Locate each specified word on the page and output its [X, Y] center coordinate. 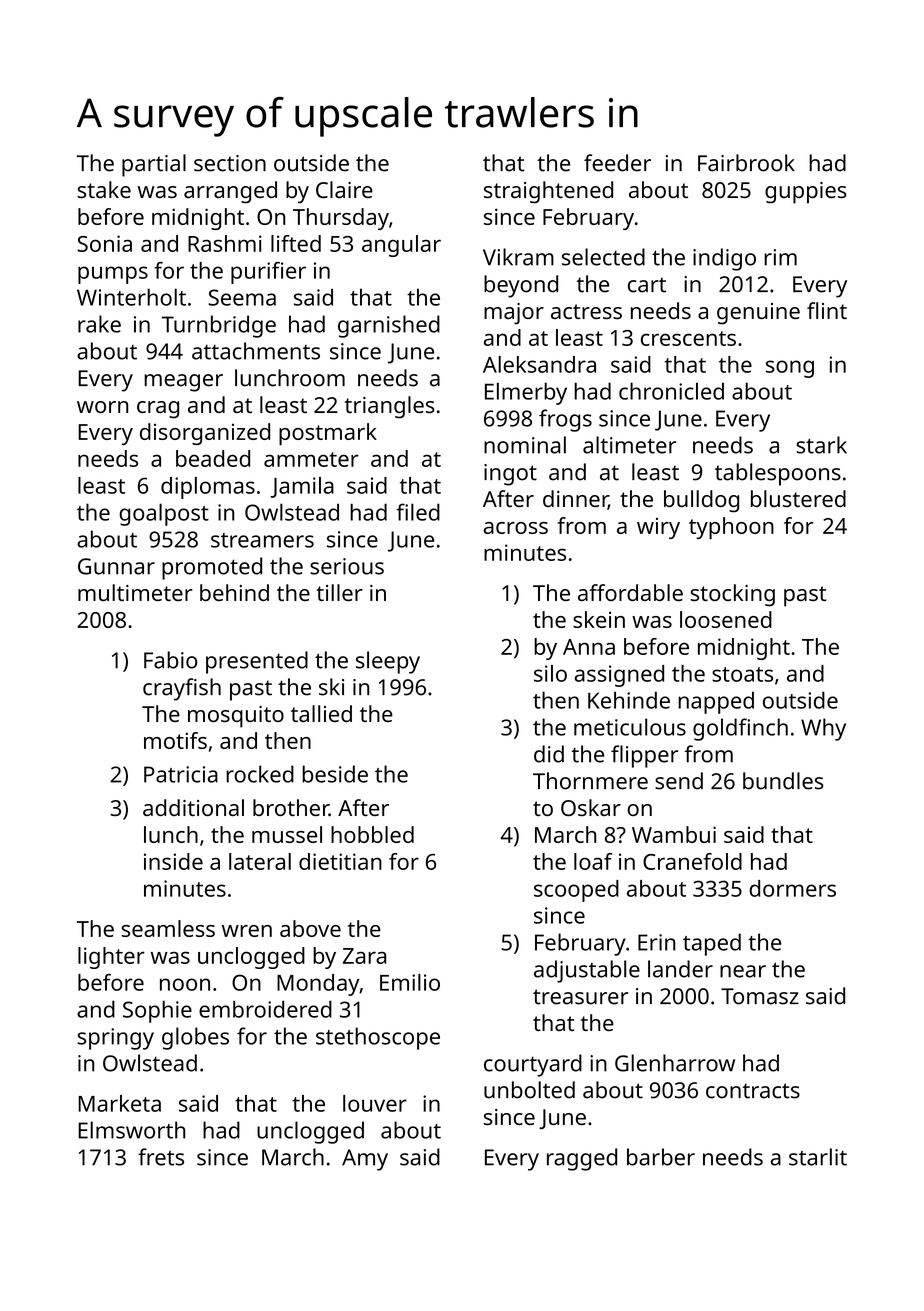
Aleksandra [539, 364]
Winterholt [131, 297]
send [679, 781]
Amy [365, 1160]
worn [102, 407]
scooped [576, 891]
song [790, 369]
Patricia [181, 774]
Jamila [302, 487]
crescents [688, 338]
